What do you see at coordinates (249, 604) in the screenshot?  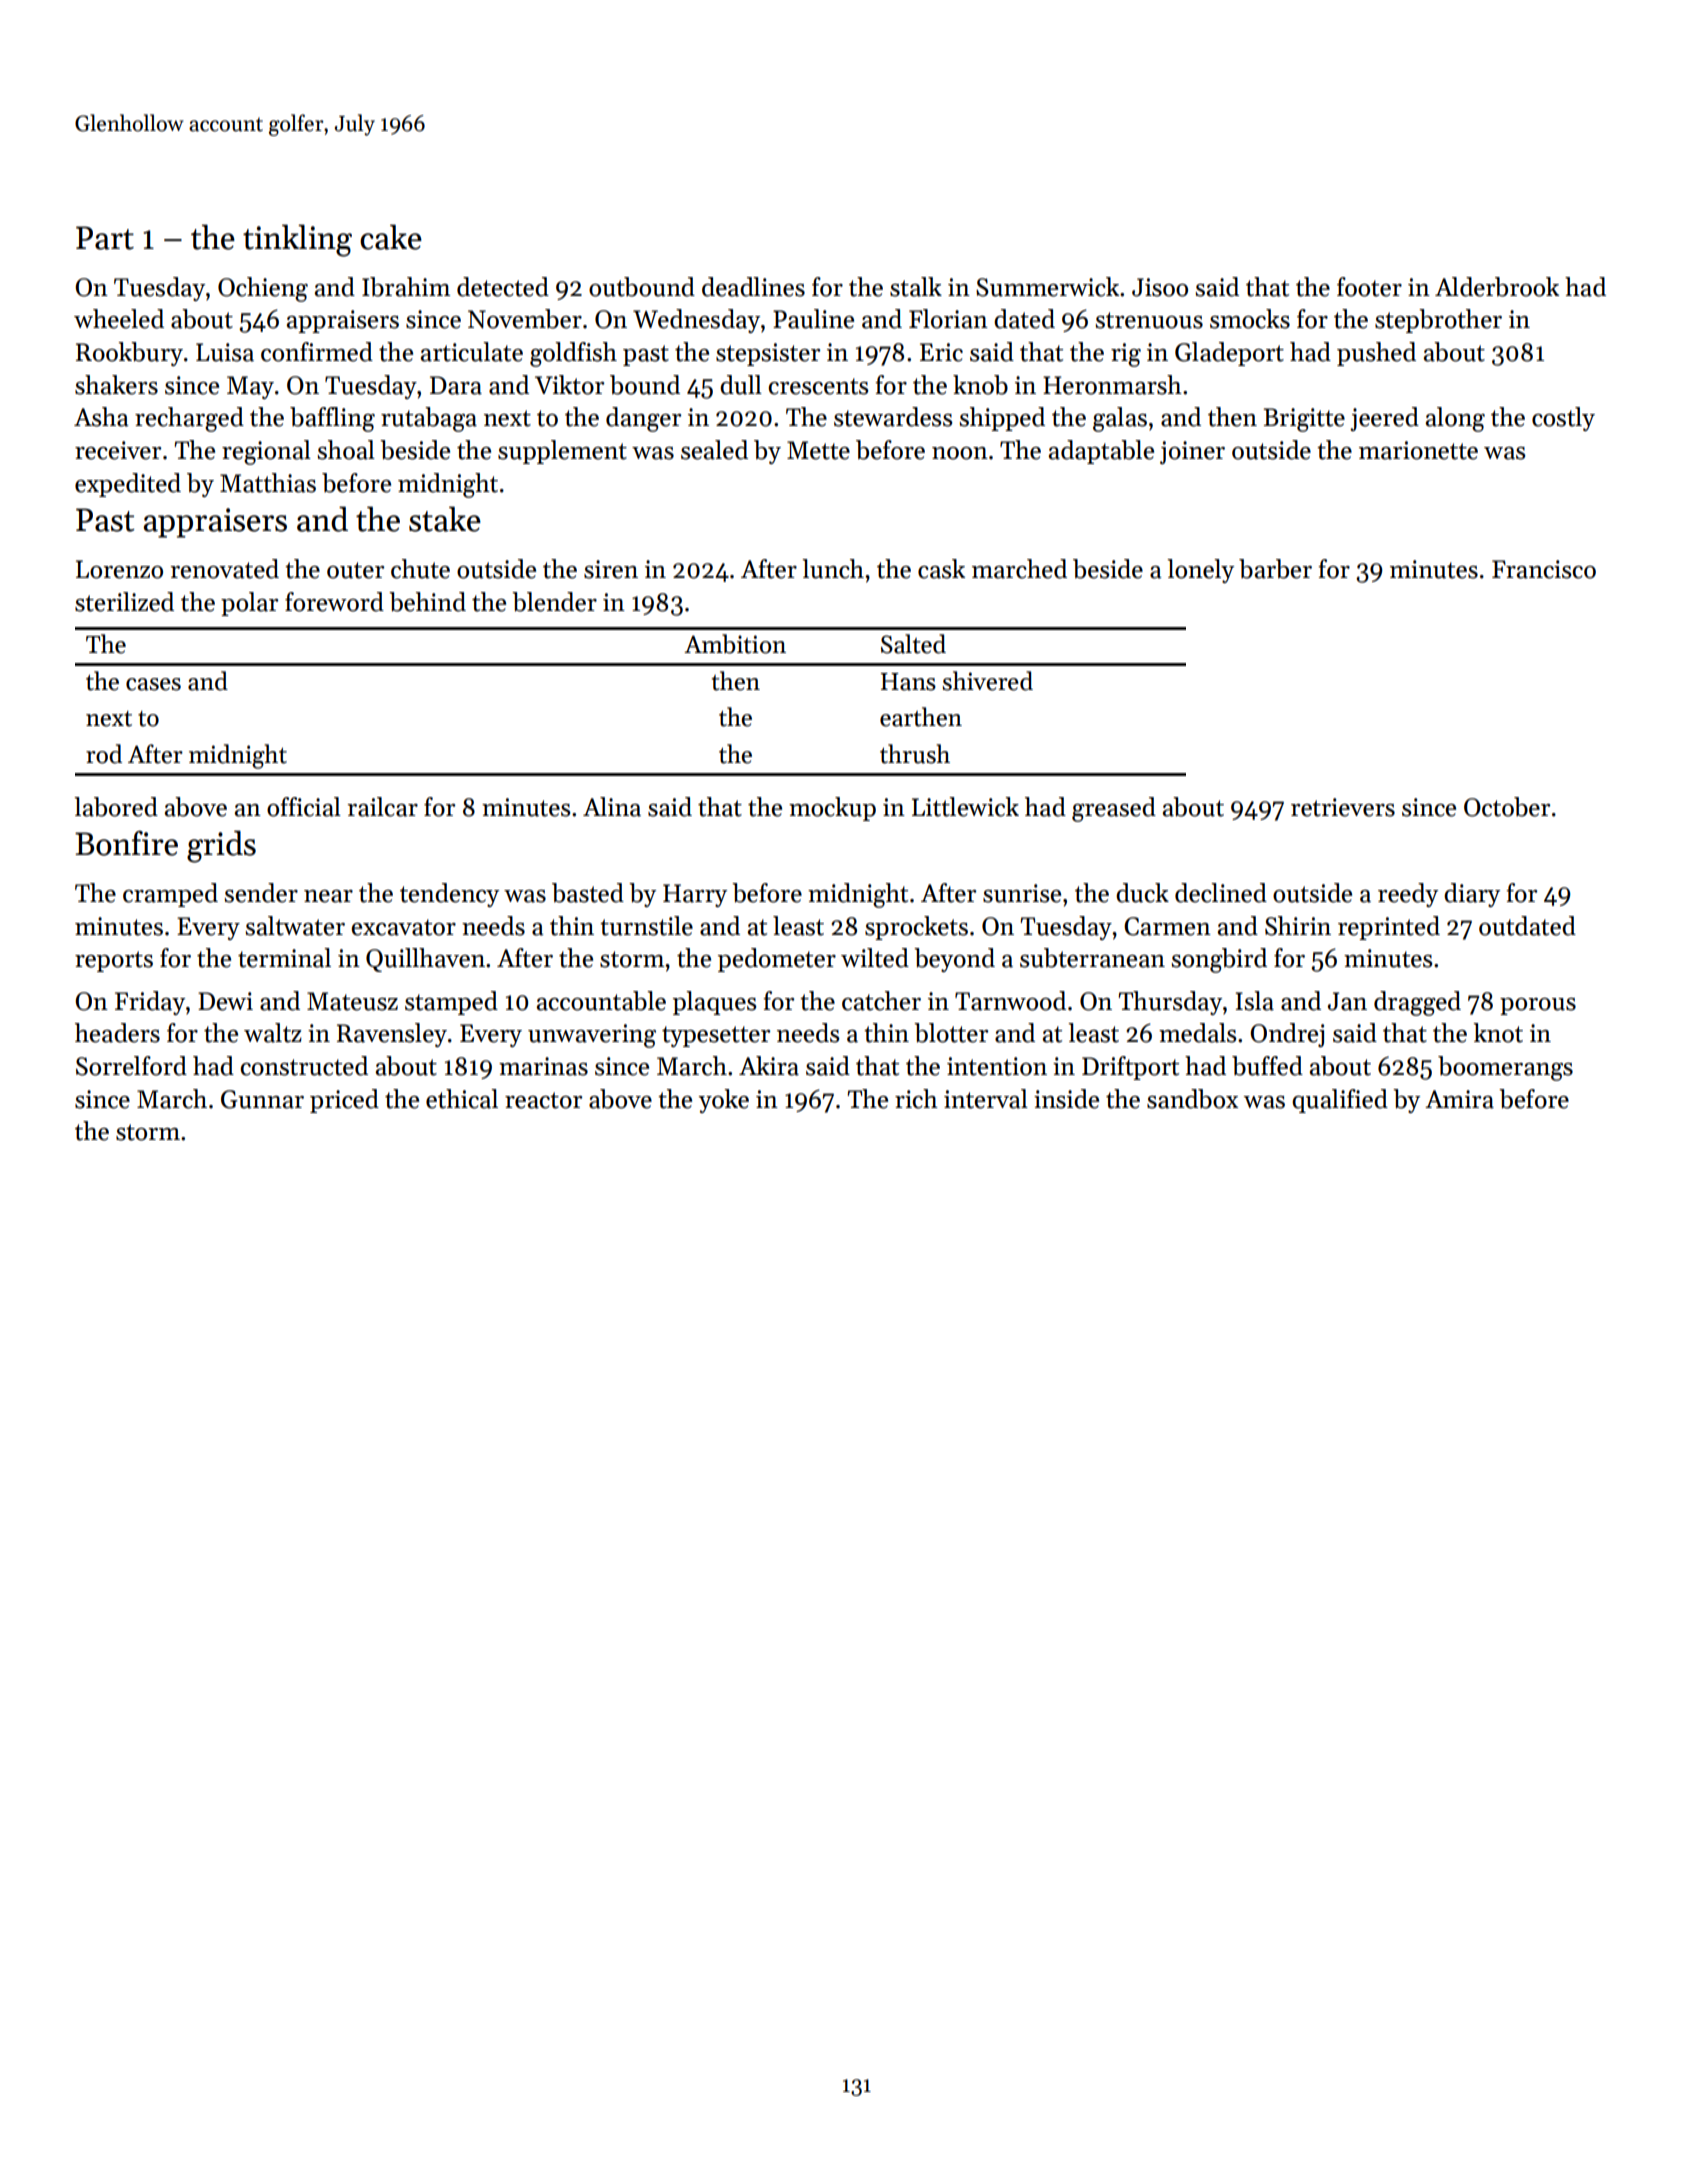 I see `polar` at bounding box center [249, 604].
